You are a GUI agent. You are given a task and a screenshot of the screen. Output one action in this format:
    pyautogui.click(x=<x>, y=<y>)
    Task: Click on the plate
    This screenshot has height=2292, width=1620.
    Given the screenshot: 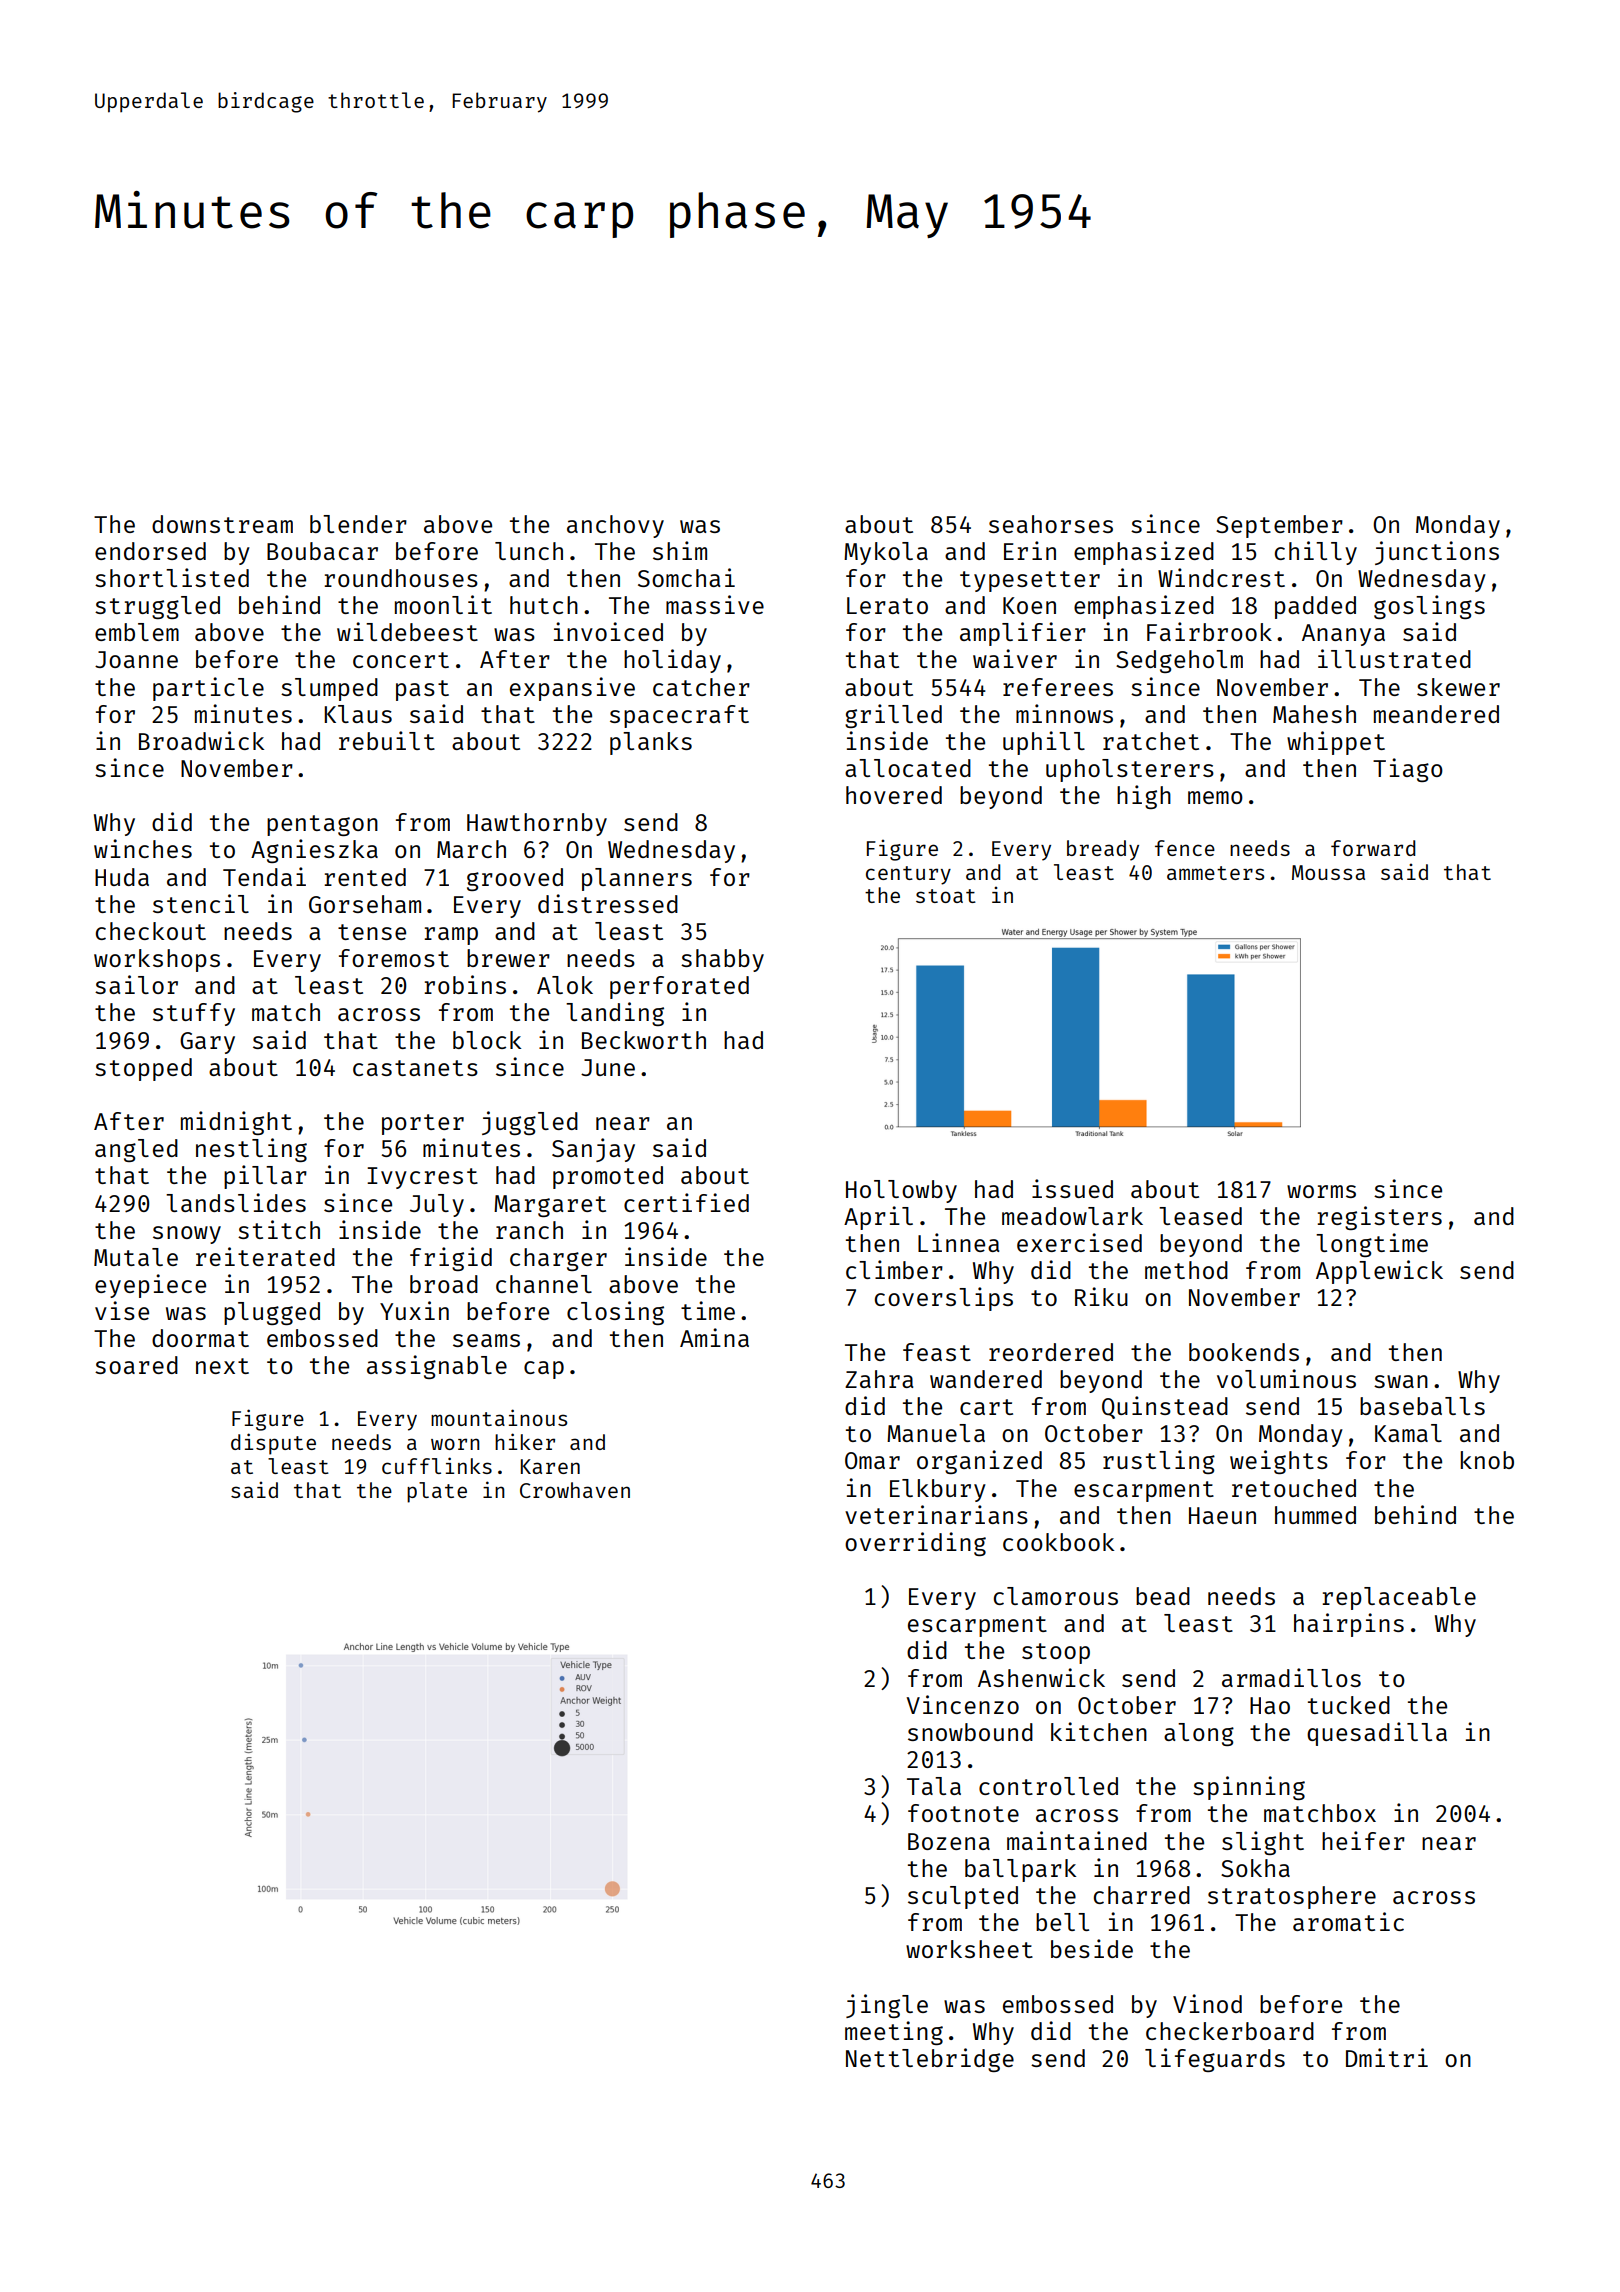 What is the action you would take?
    pyautogui.click(x=437, y=1492)
